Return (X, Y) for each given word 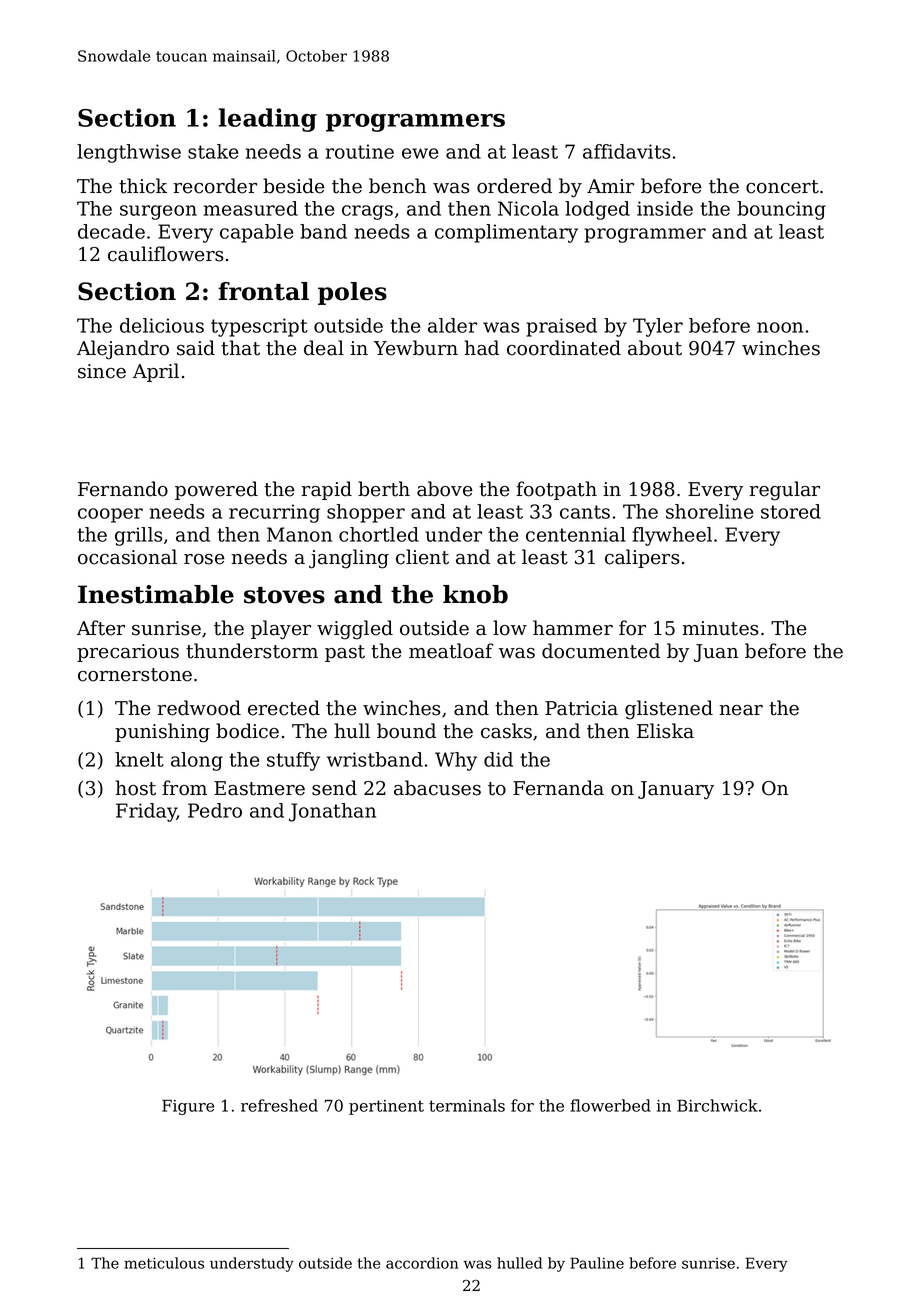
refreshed (279, 1105)
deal (324, 348)
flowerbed (610, 1105)
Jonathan (332, 812)
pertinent (386, 1107)
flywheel (672, 536)
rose (204, 559)
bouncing (781, 210)
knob (475, 594)
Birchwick (717, 1105)
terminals (467, 1105)
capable (256, 233)
